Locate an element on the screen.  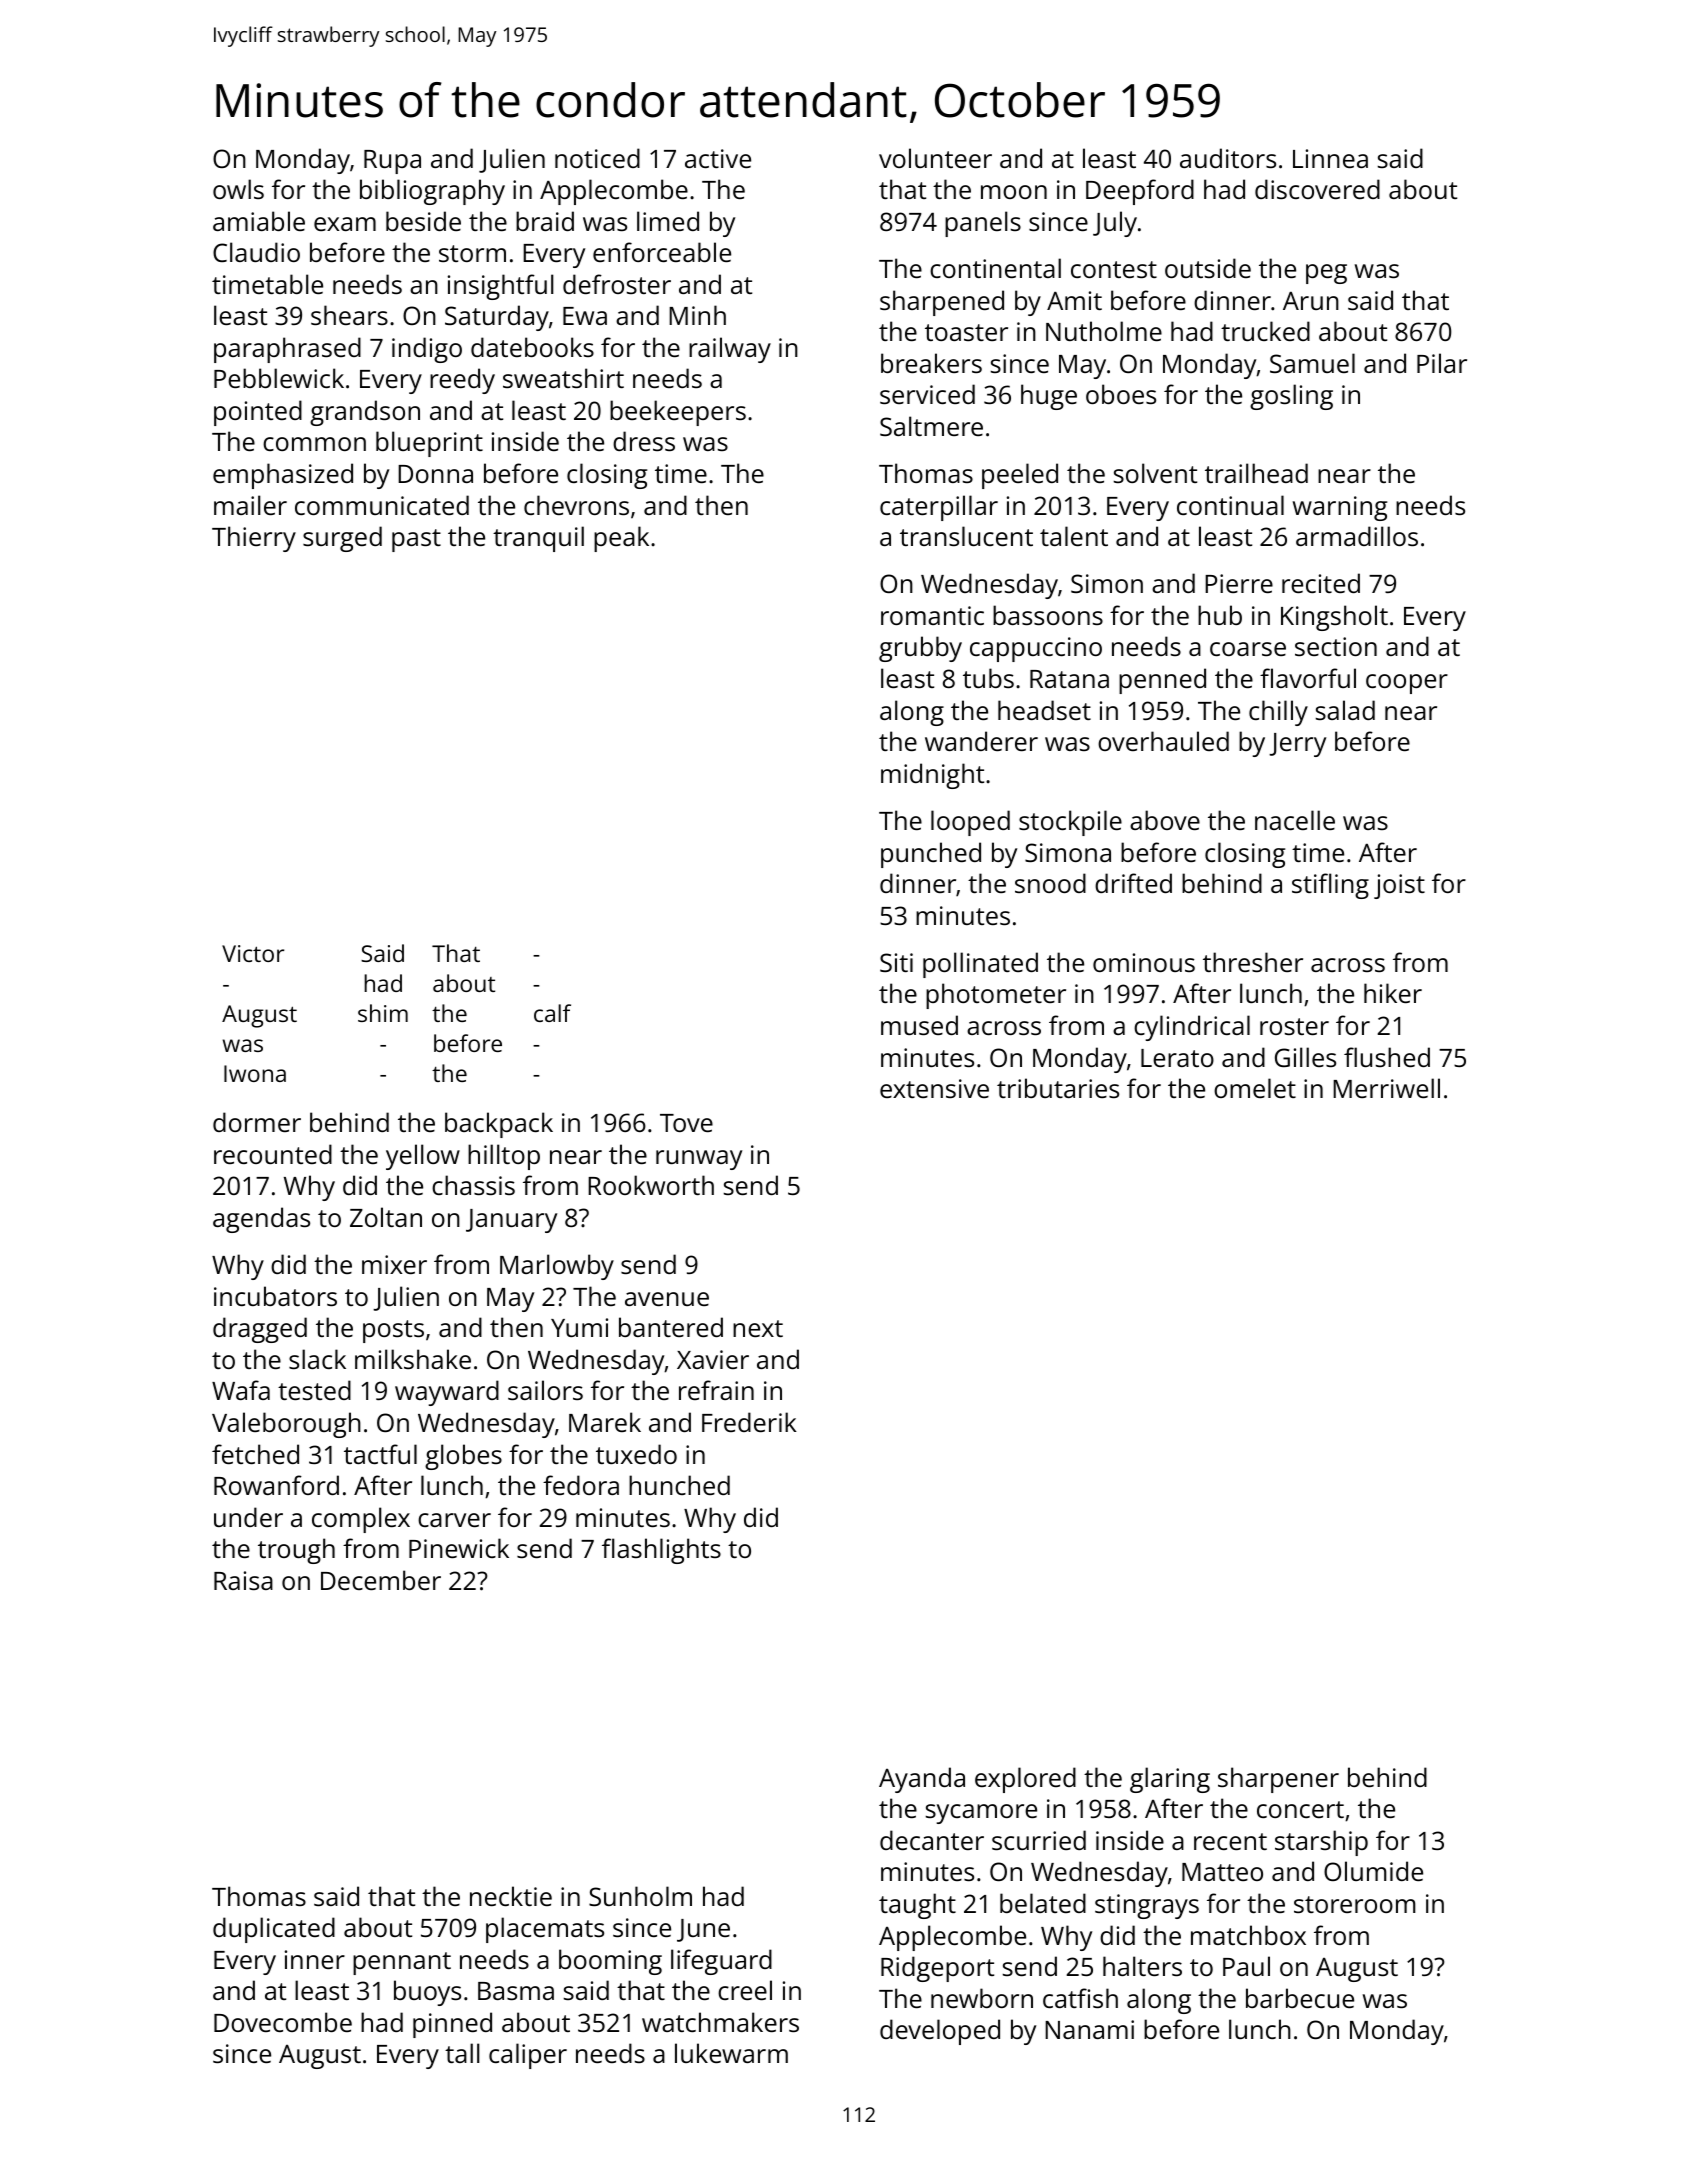
developed is located at coordinates (940, 2032).
